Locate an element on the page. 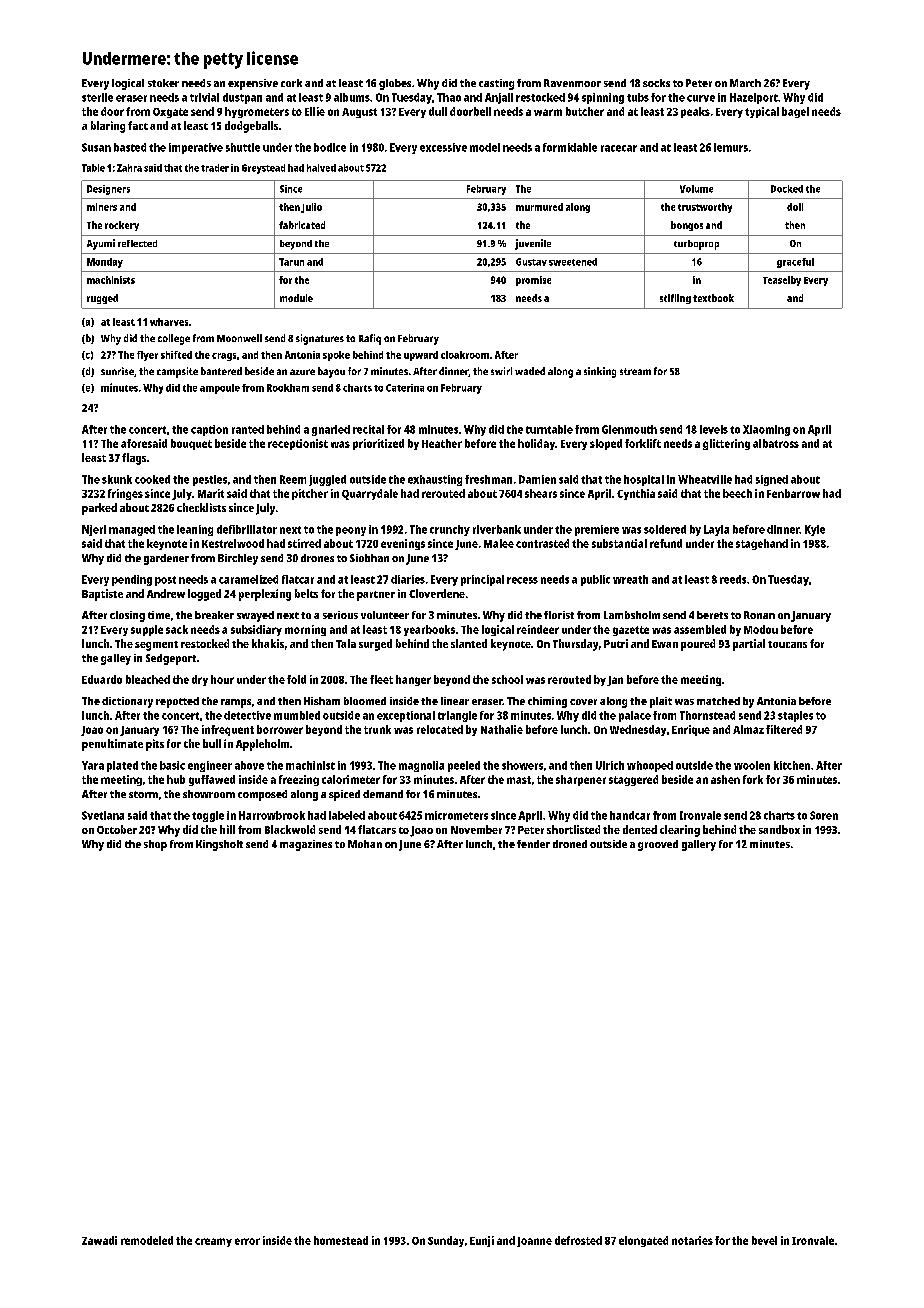 This document has width=924, height=1308. skunk is located at coordinates (117, 479).
